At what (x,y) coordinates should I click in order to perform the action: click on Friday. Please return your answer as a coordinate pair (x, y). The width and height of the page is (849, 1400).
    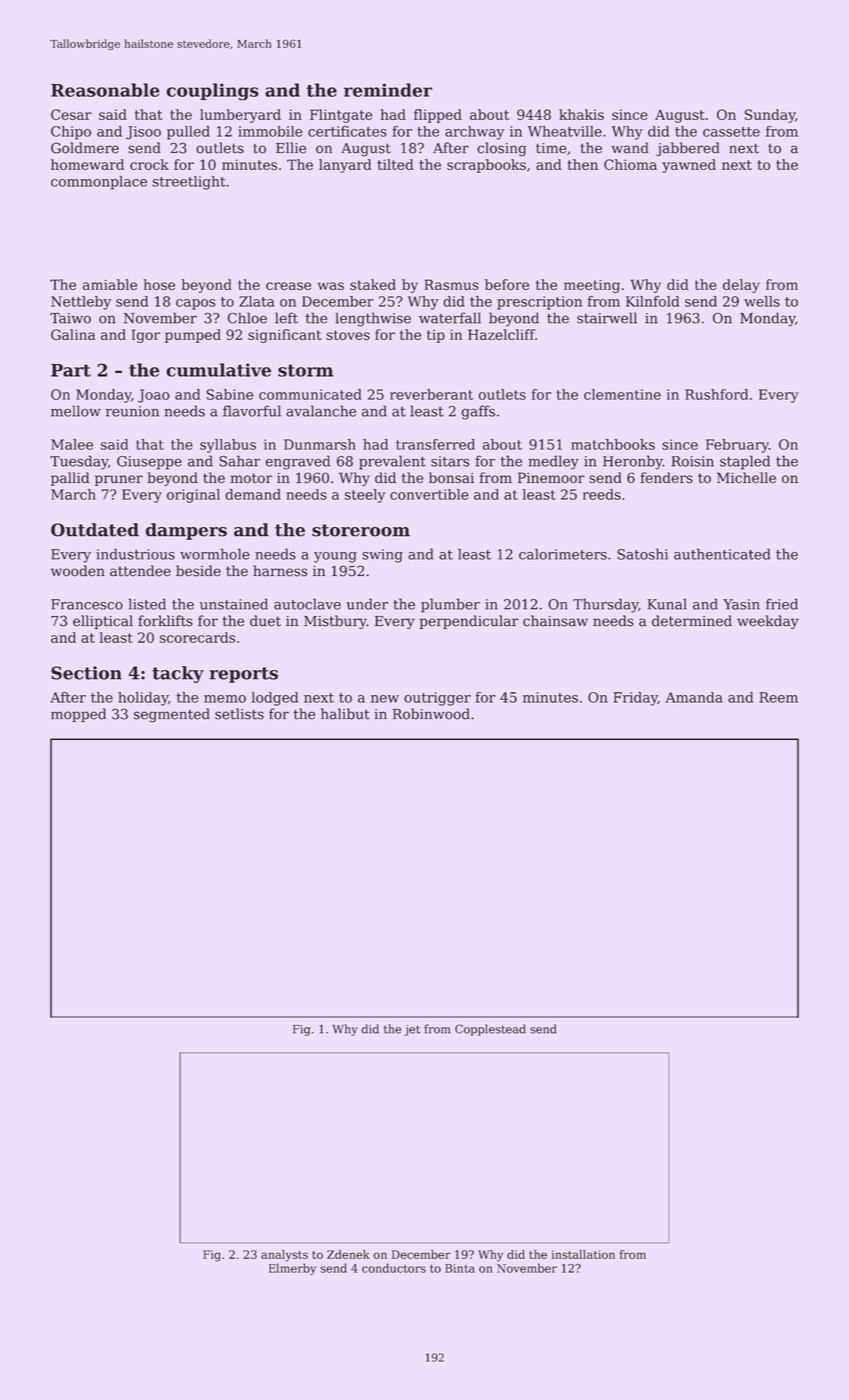
    Looking at the image, I should click on (635, 699).
